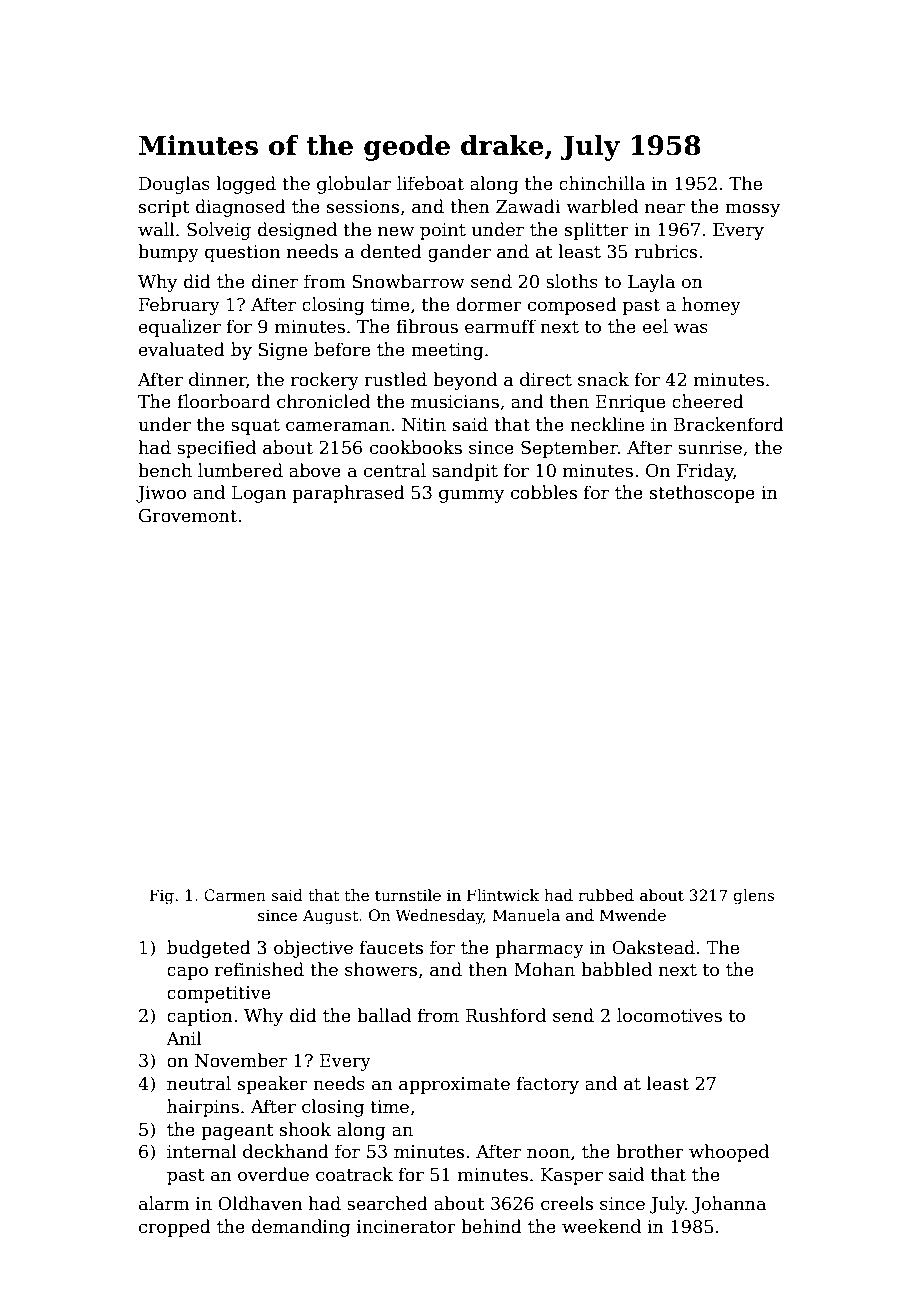 The width and height of the document is (924, 1314). I want to click on Douglas, so click(174, 185).
